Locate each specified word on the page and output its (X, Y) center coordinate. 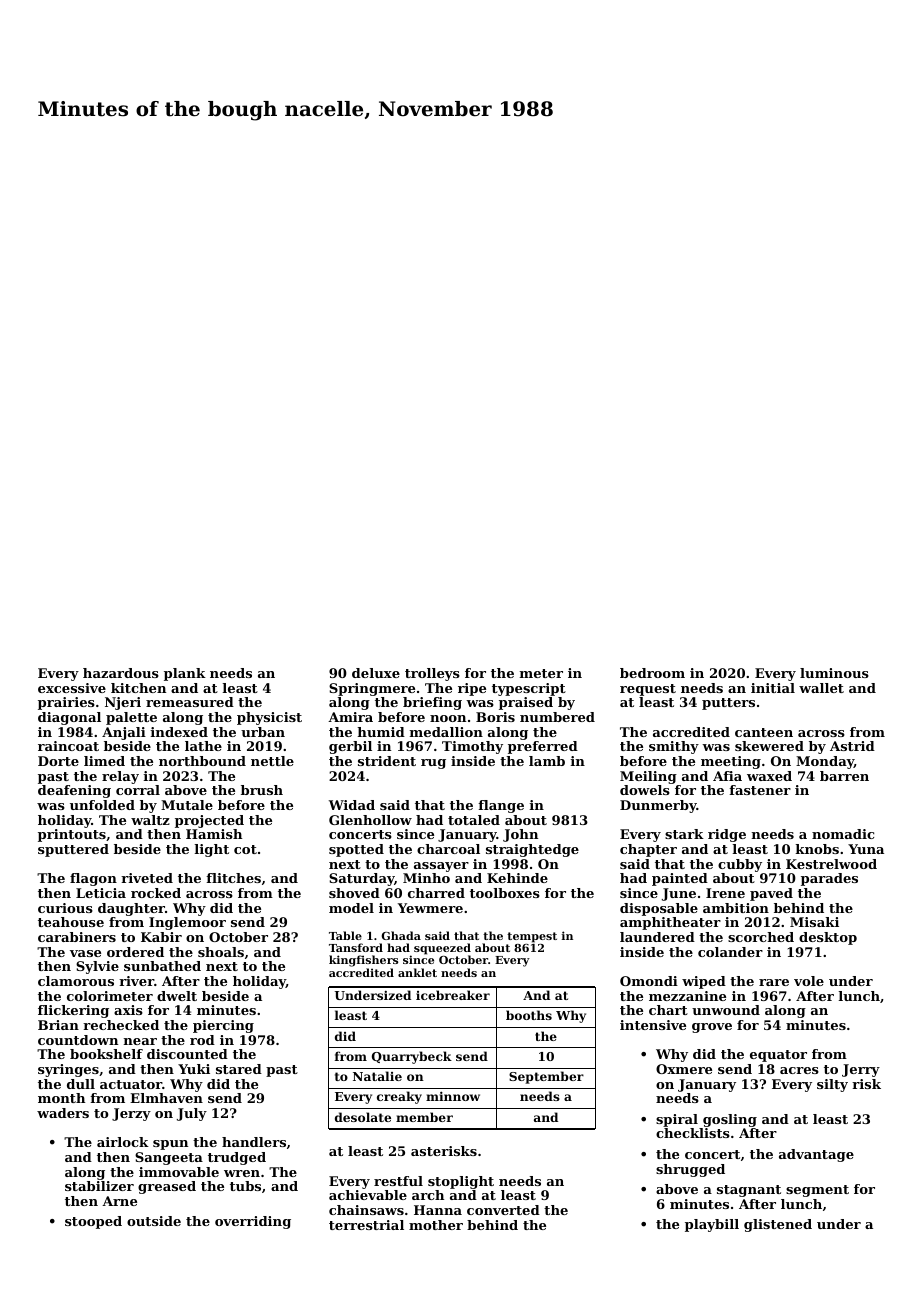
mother (436, 1225)
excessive (72, 688)
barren (844, 776)
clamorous (76, 981)
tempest (532, 937)
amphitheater (670, 923)
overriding (253, 1222)
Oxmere (684, 1069)
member (424, 1117)
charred (436, 893)
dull (81, 1084)
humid (381, 732)
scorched (761, 937)
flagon (93, 879)
